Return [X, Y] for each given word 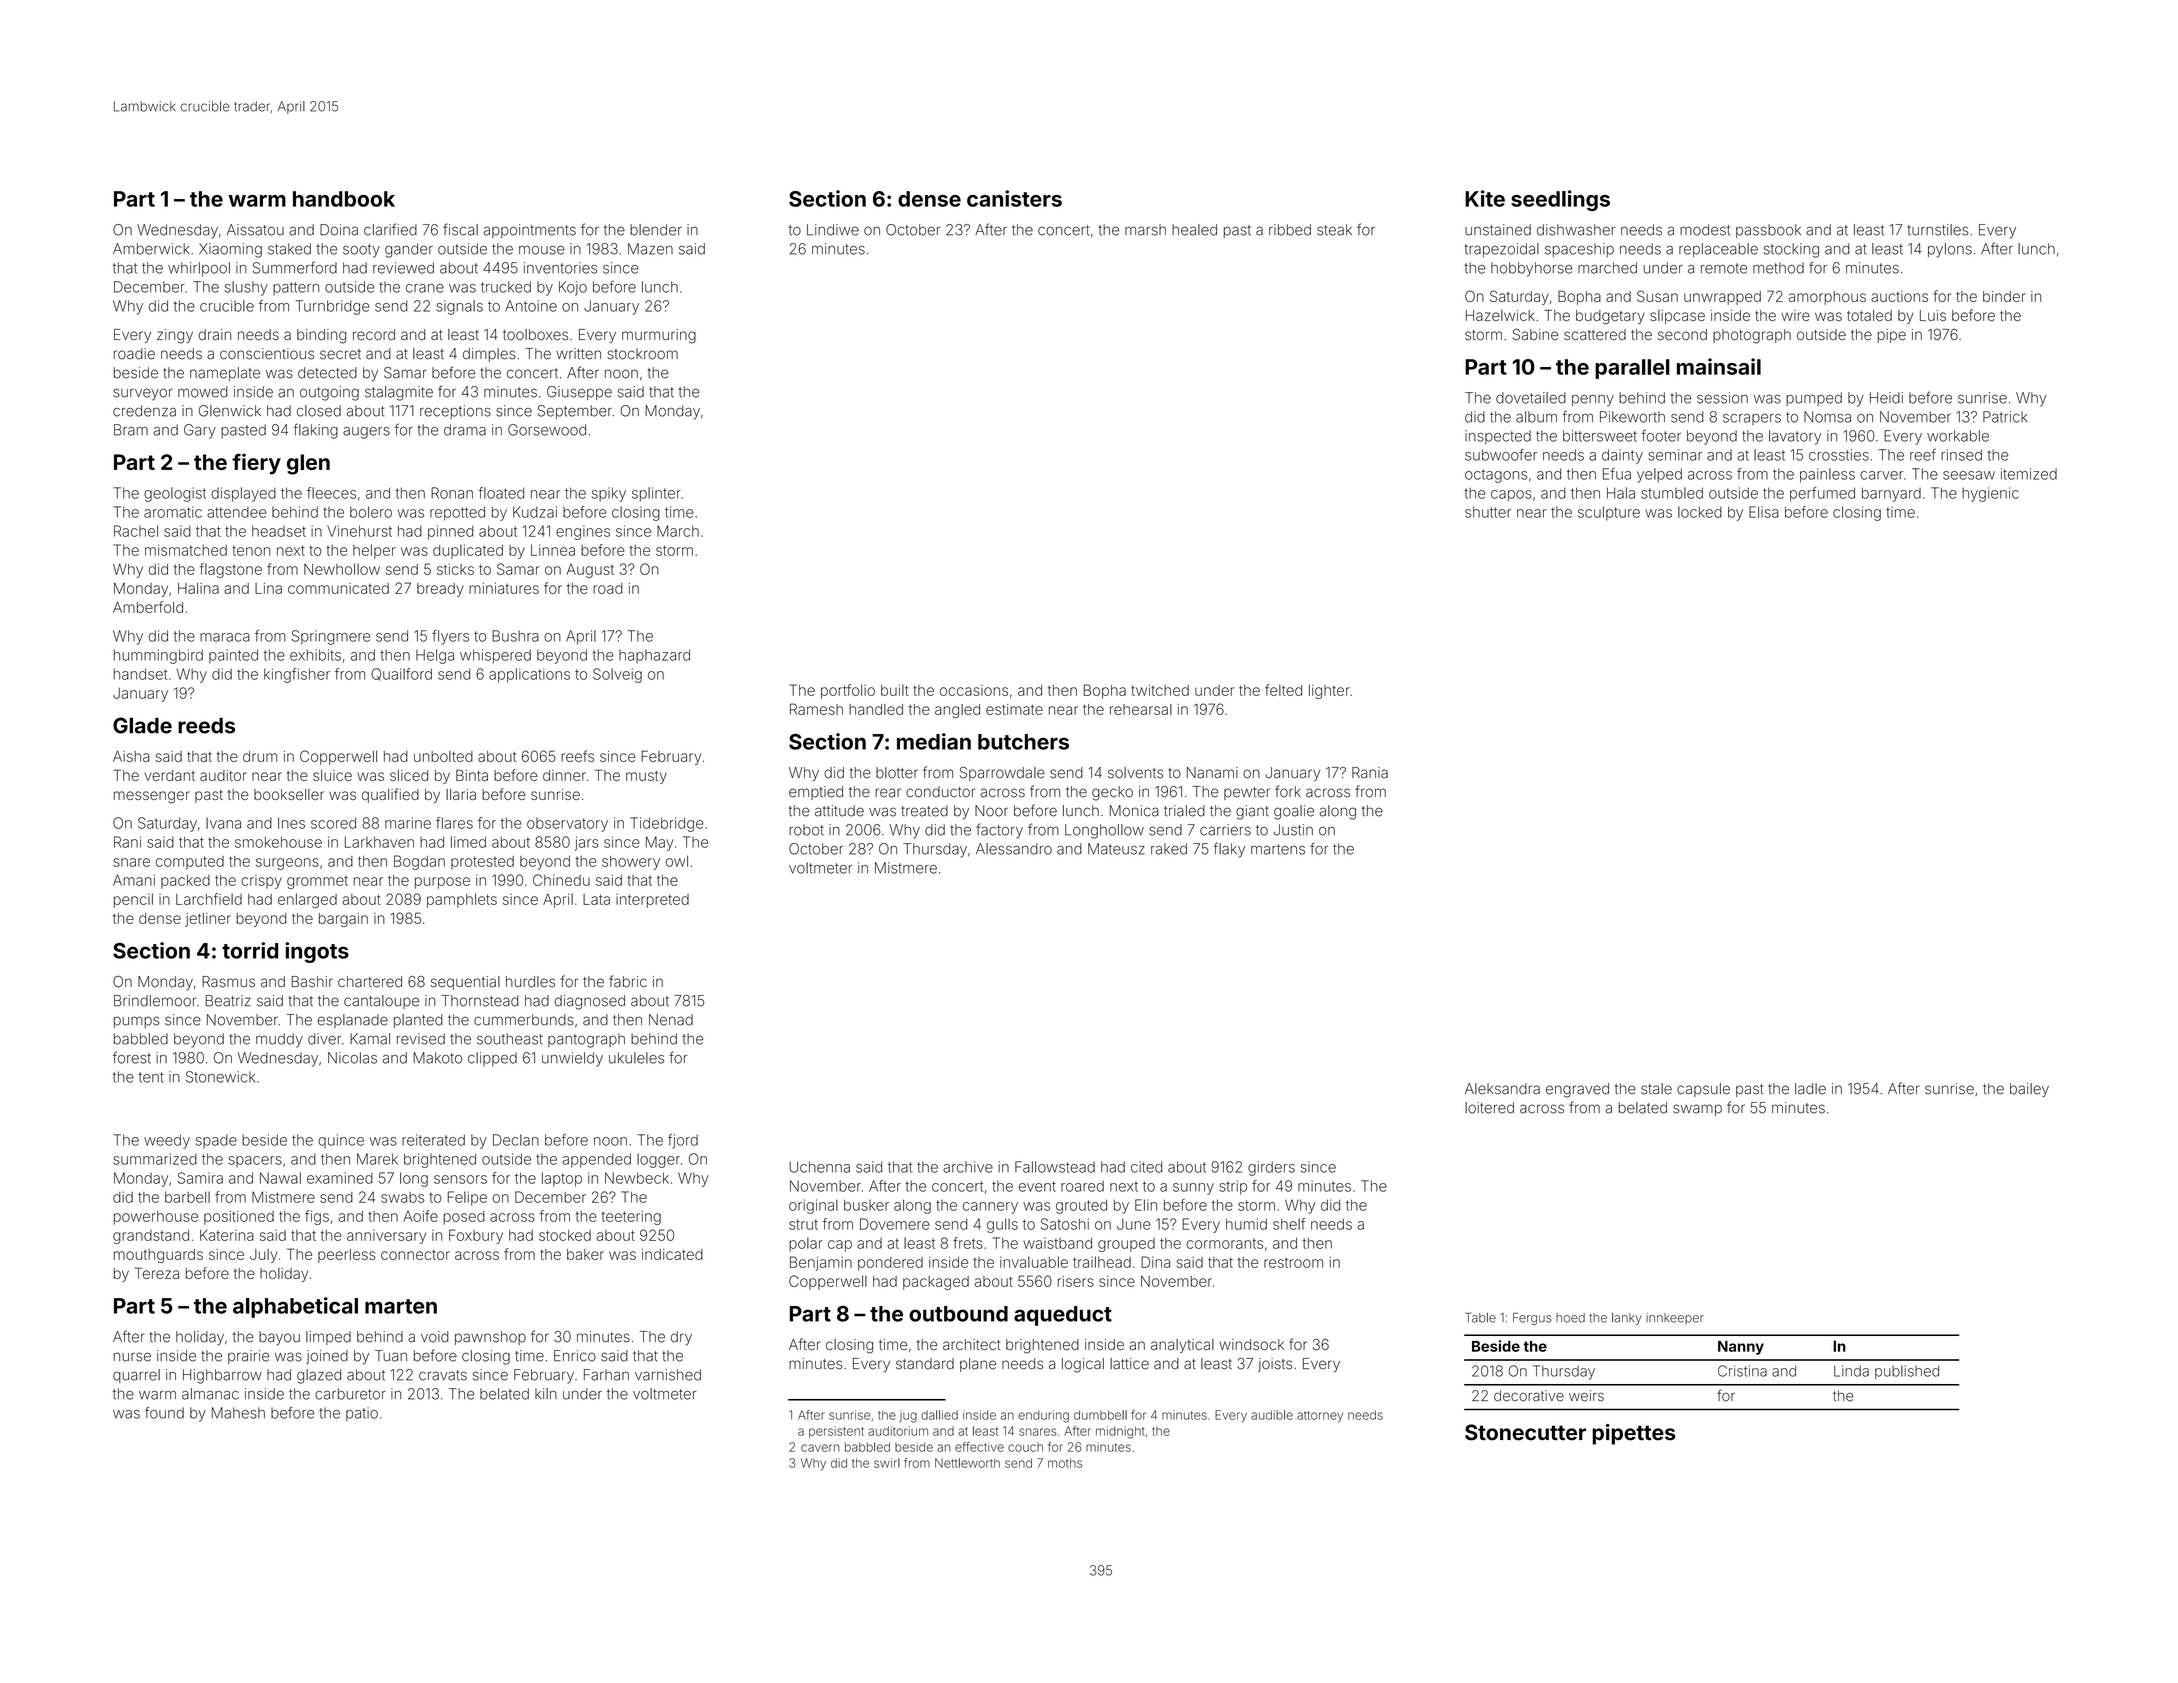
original [813, 1206]
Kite [1485, 198]
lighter [1329, 691]
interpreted [652, 901]
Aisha [131, 756]
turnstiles [1937, 230]
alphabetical [295, 1307]
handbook [344, 199]
